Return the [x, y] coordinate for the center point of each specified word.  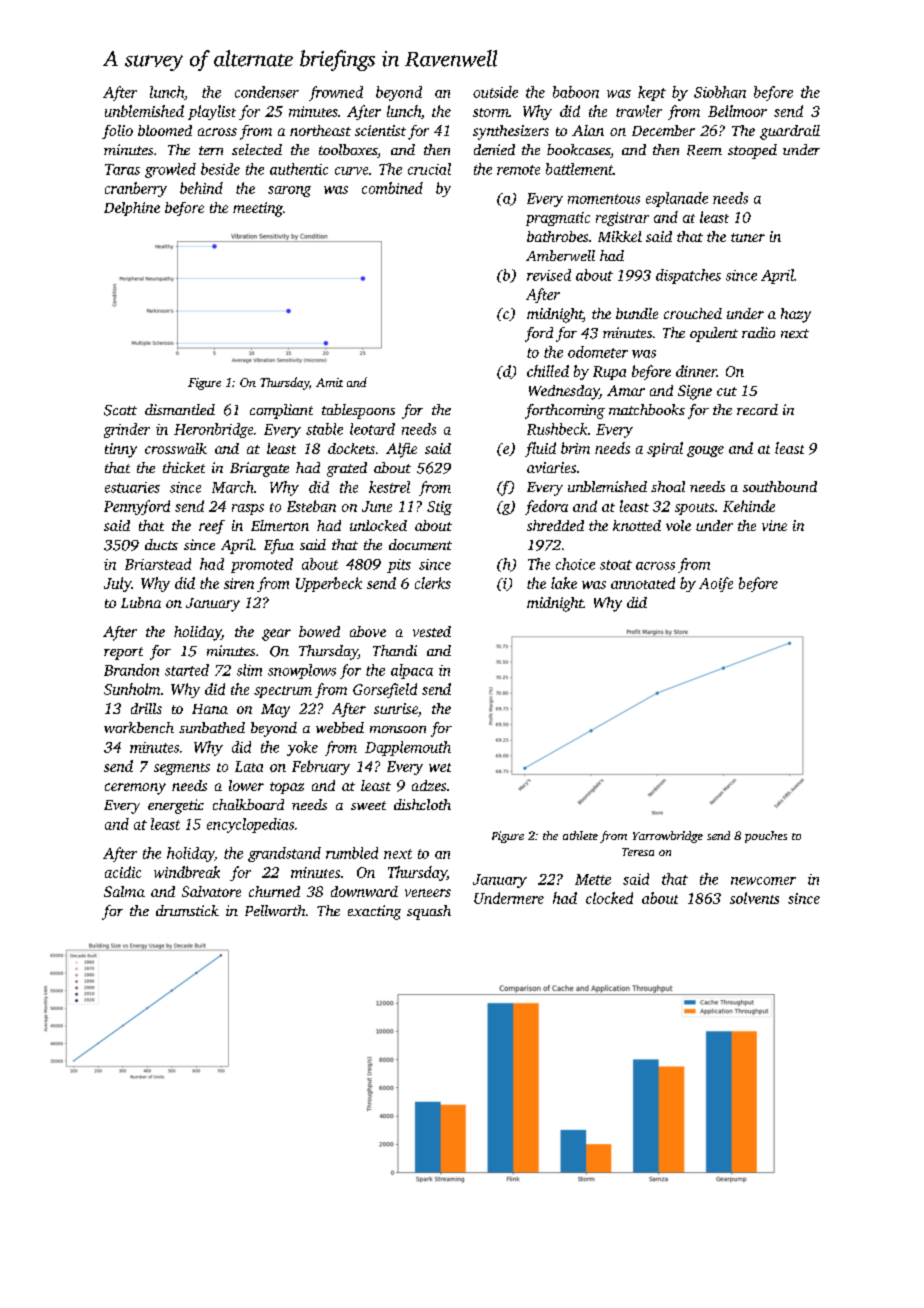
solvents [754, 898]
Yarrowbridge [668, 837]
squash [429, 912]
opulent [714, 334]
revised [549, 275]
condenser [267, 92]
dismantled [180, 409]
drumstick [187, 910]
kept [652, 93]
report [123, 653]
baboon [576, 92]
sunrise [396, 708]
